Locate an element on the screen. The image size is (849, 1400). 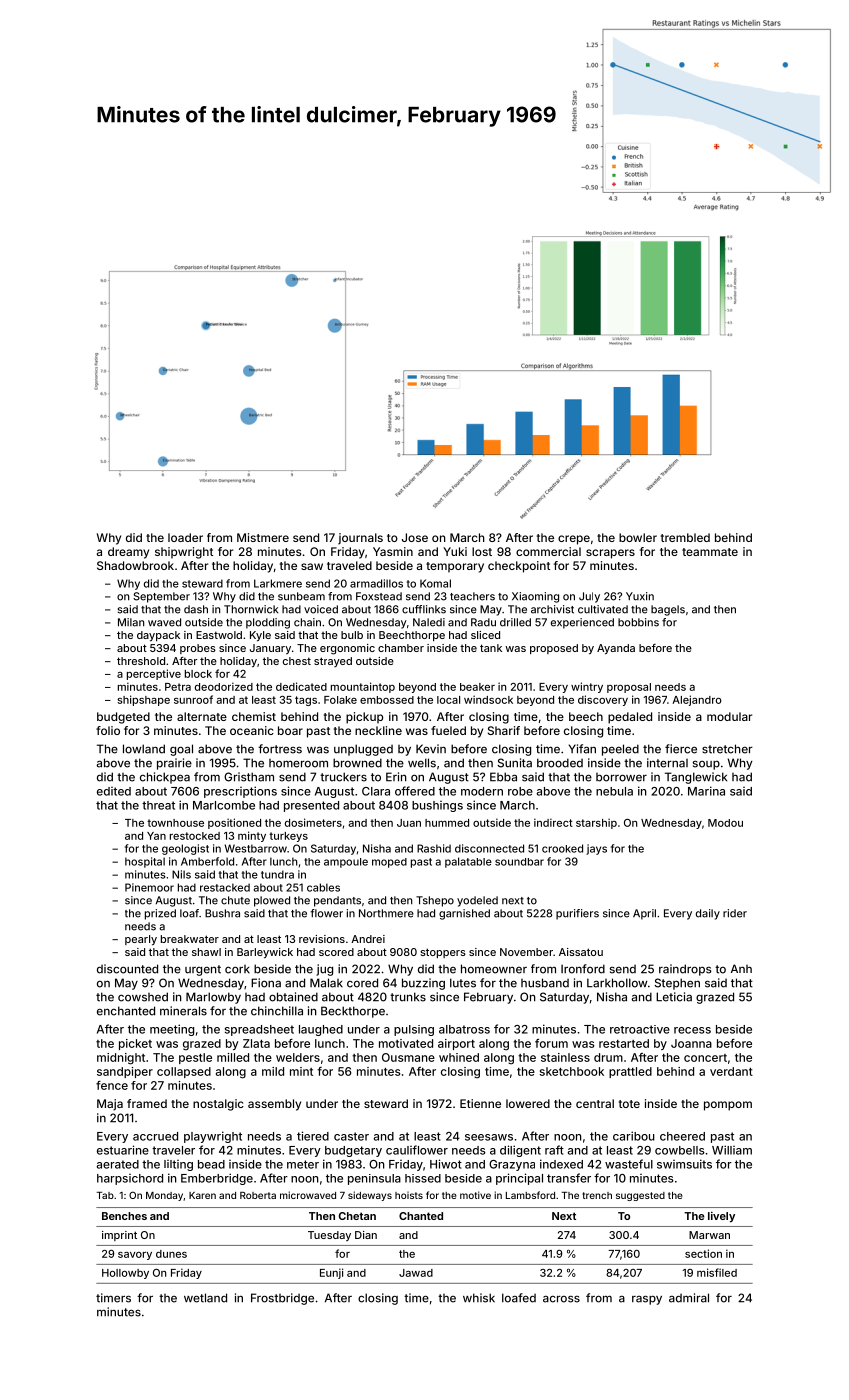
restocked is located at coordinates (195, 836).
